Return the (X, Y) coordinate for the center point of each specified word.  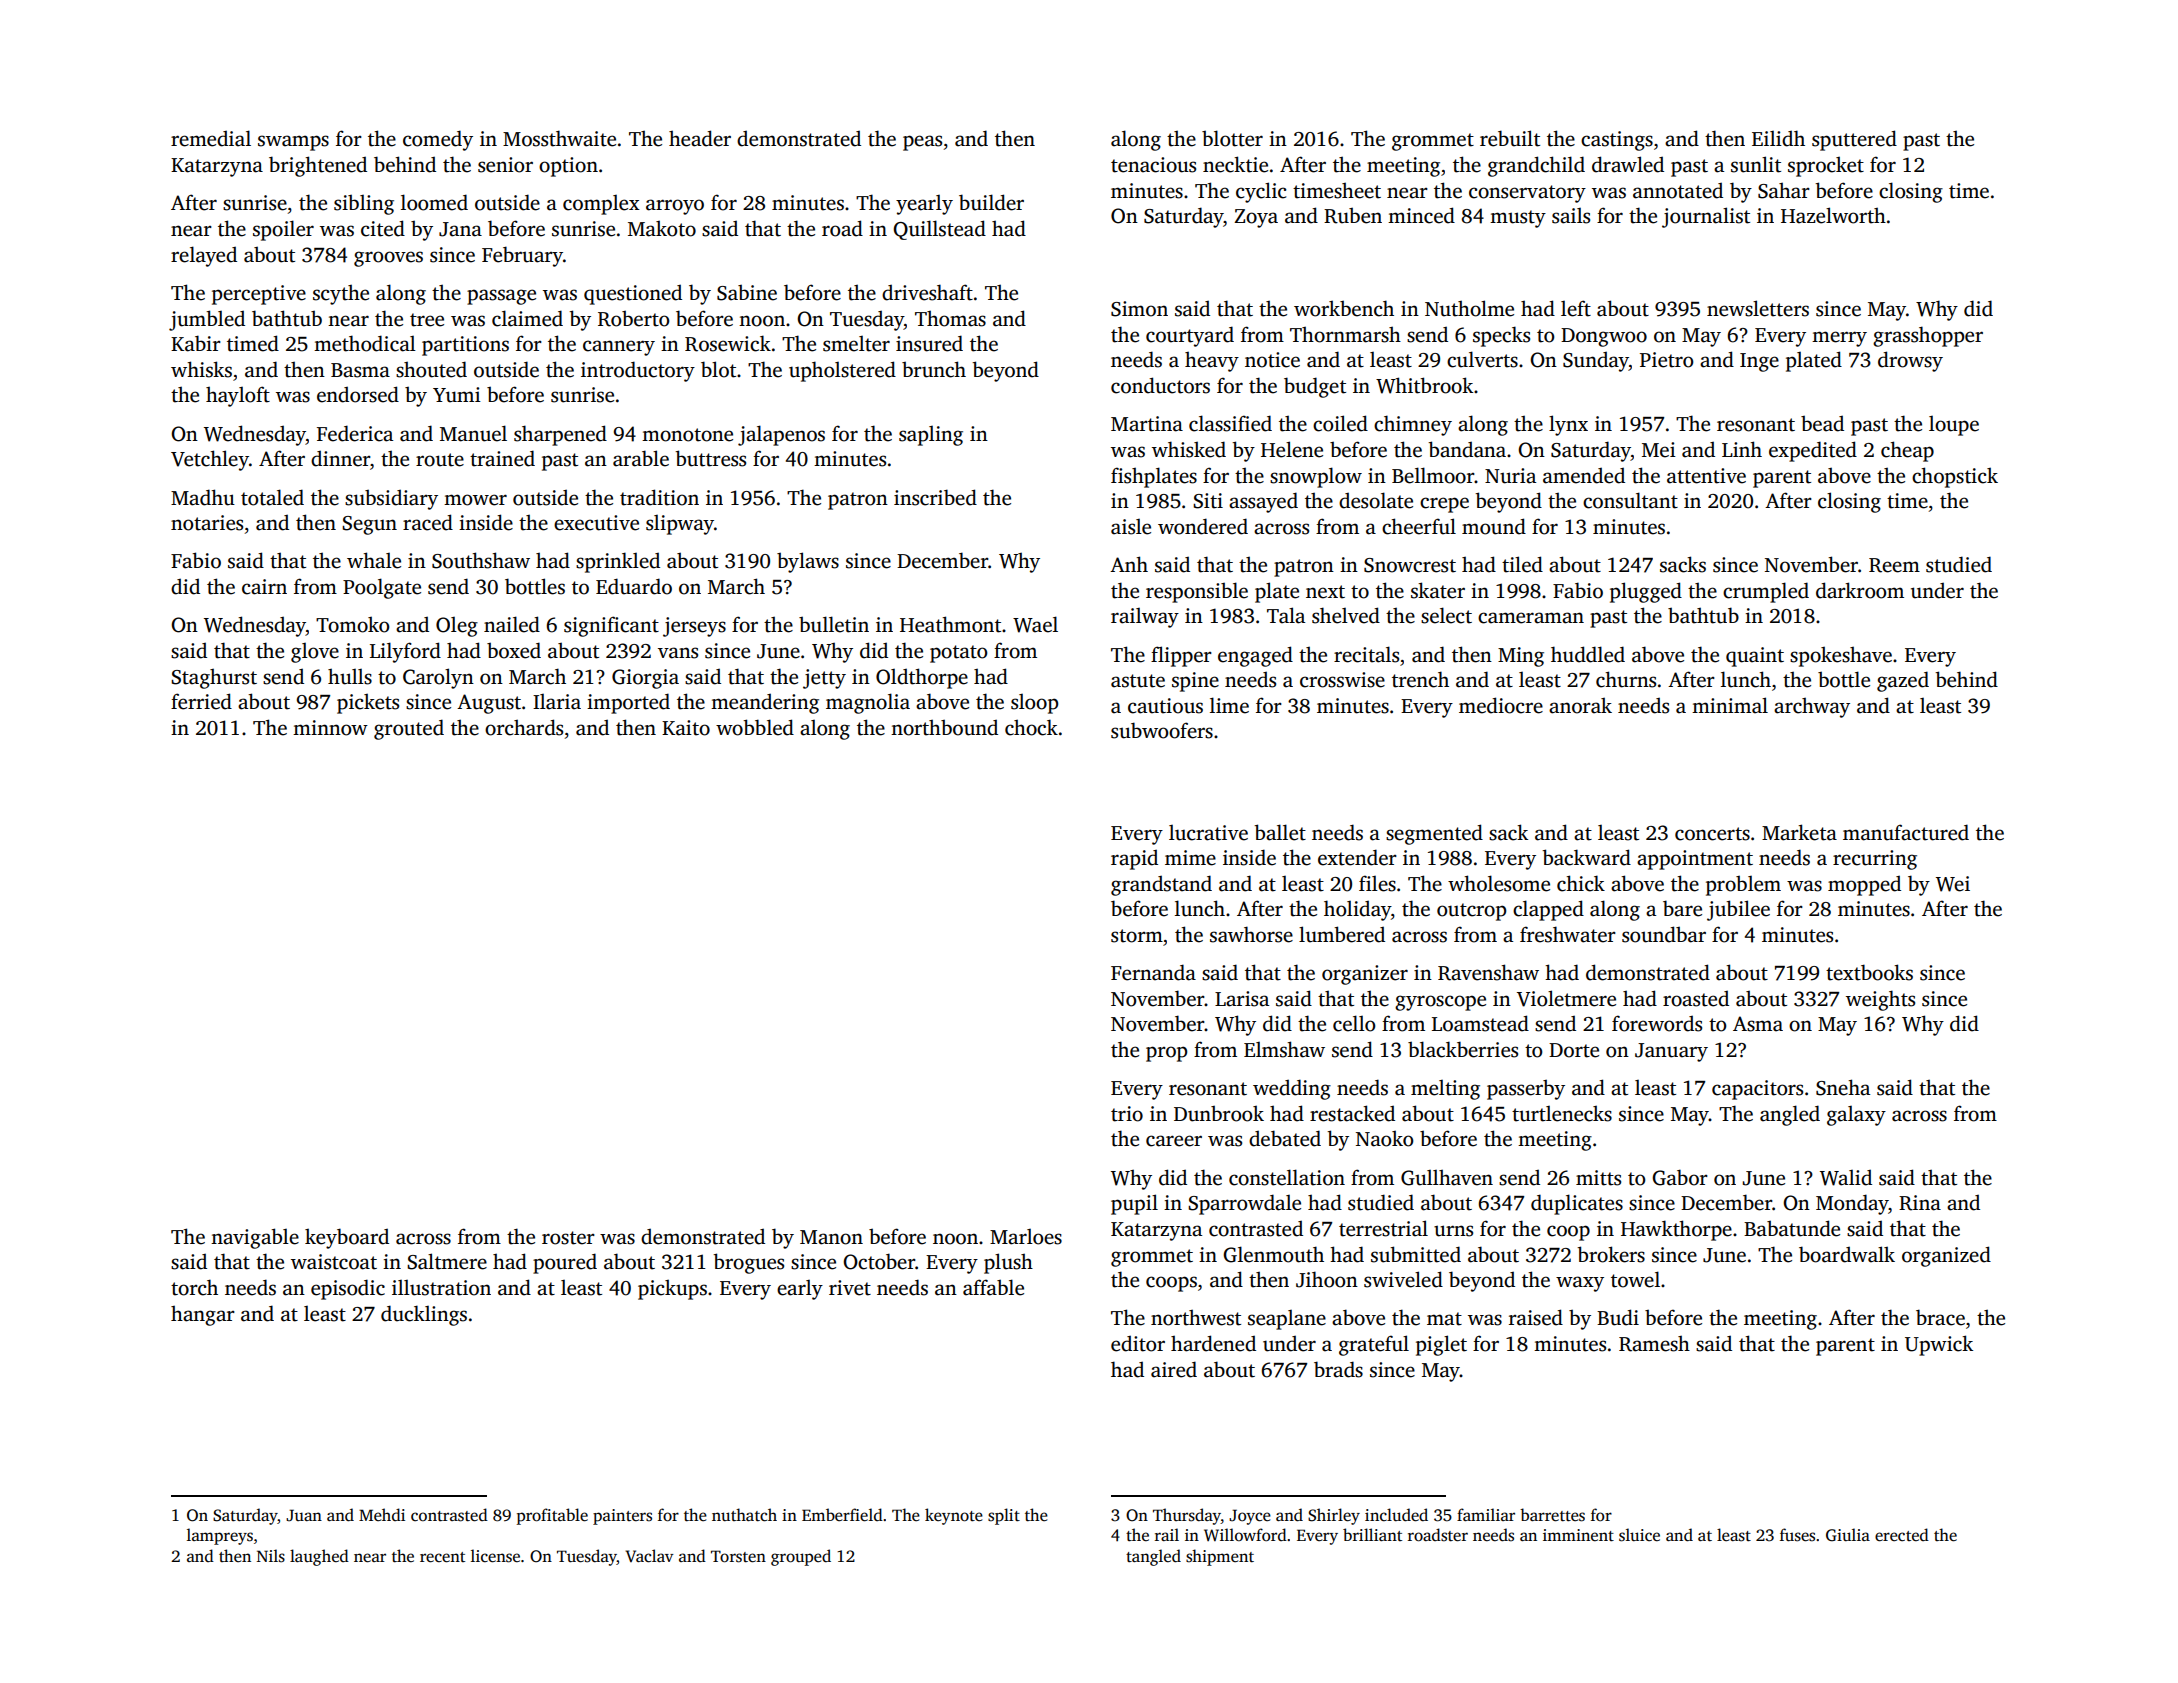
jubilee (1738, 910)
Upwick (1939, 1345)
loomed (434, 202)
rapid (1134, 859)
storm (1137, 936)
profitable (552, 1516)
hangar (203, 1315)
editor (1138, 1343)
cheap (1907, 451)
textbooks (1869, 972)
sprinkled (618, 562)
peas (922, 143)
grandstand (1161, 885)
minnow (330, 728)
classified (1230, 423)
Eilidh (1778, 138)
